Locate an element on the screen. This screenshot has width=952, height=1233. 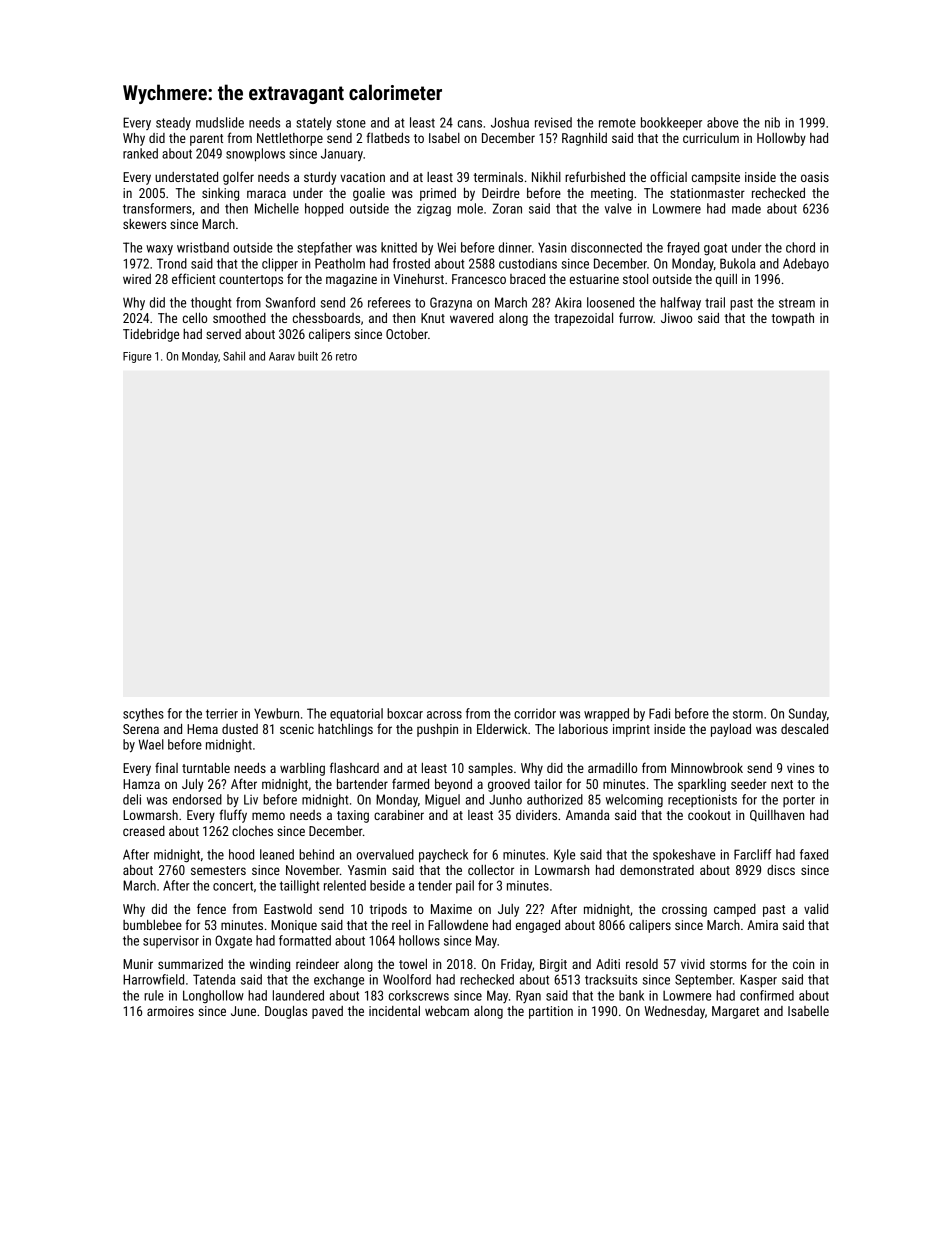
Sunday is located at coordinates (808, 714).
